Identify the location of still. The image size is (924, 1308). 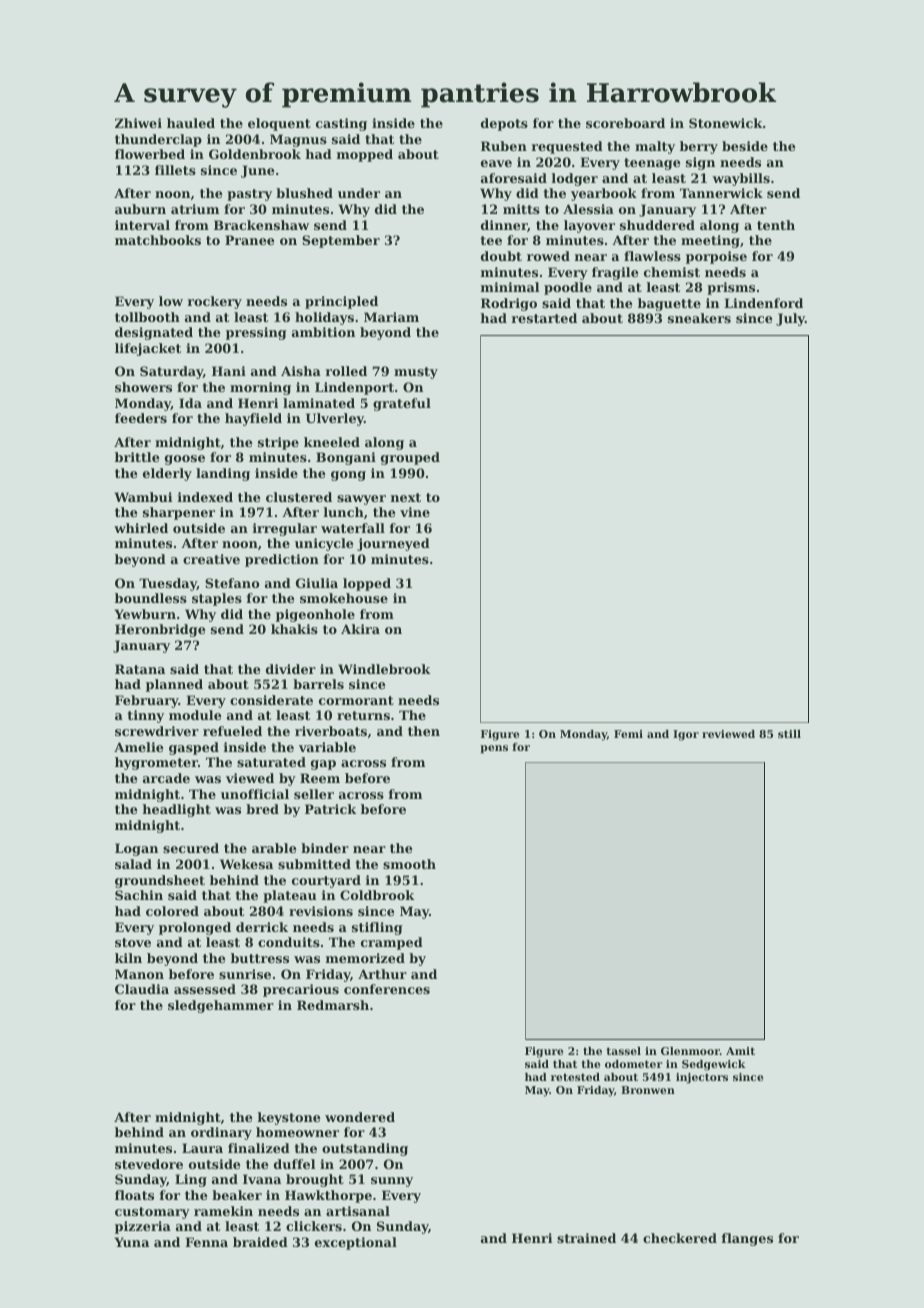
(789, 734).
